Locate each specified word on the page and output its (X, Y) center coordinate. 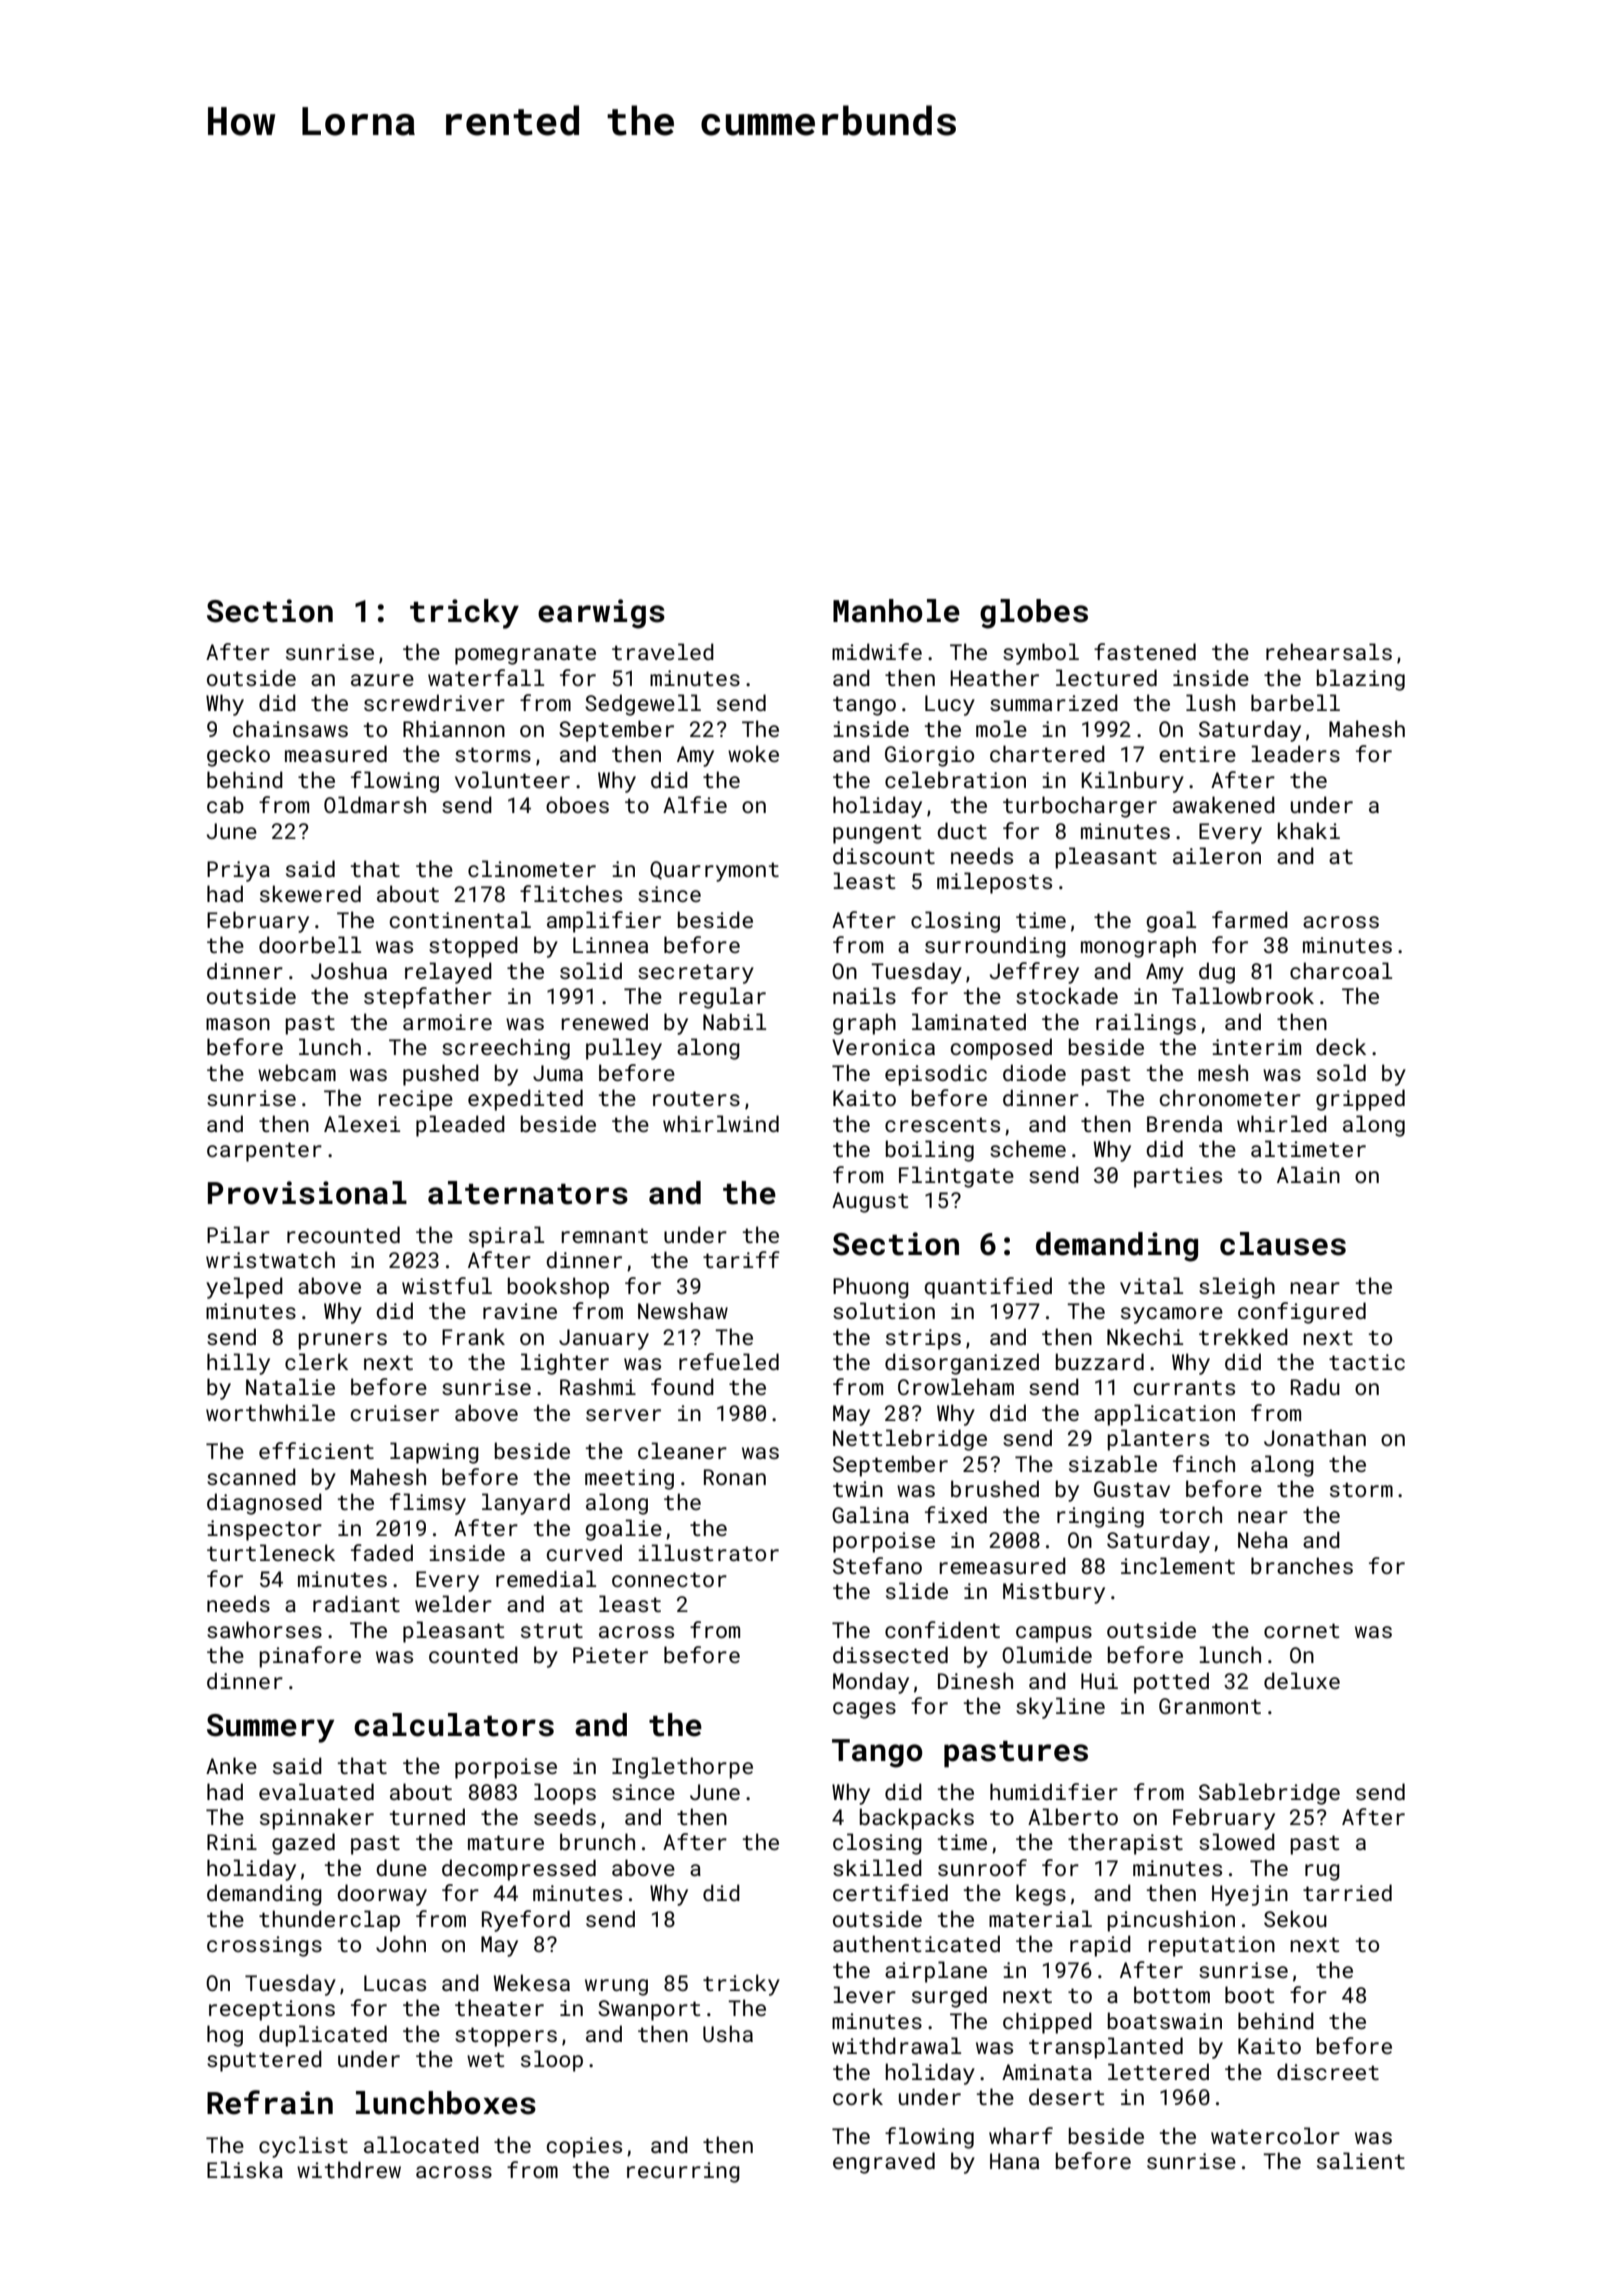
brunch (597, 1841)
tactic (1367, 1362)
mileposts (994, 883)
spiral (506, 1237)
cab (225, 804)
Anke (231, 1765)
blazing (1361, 680)
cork (858, 2096)
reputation (1211, 1946)
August (870, 1202)
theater (499, 2007)
